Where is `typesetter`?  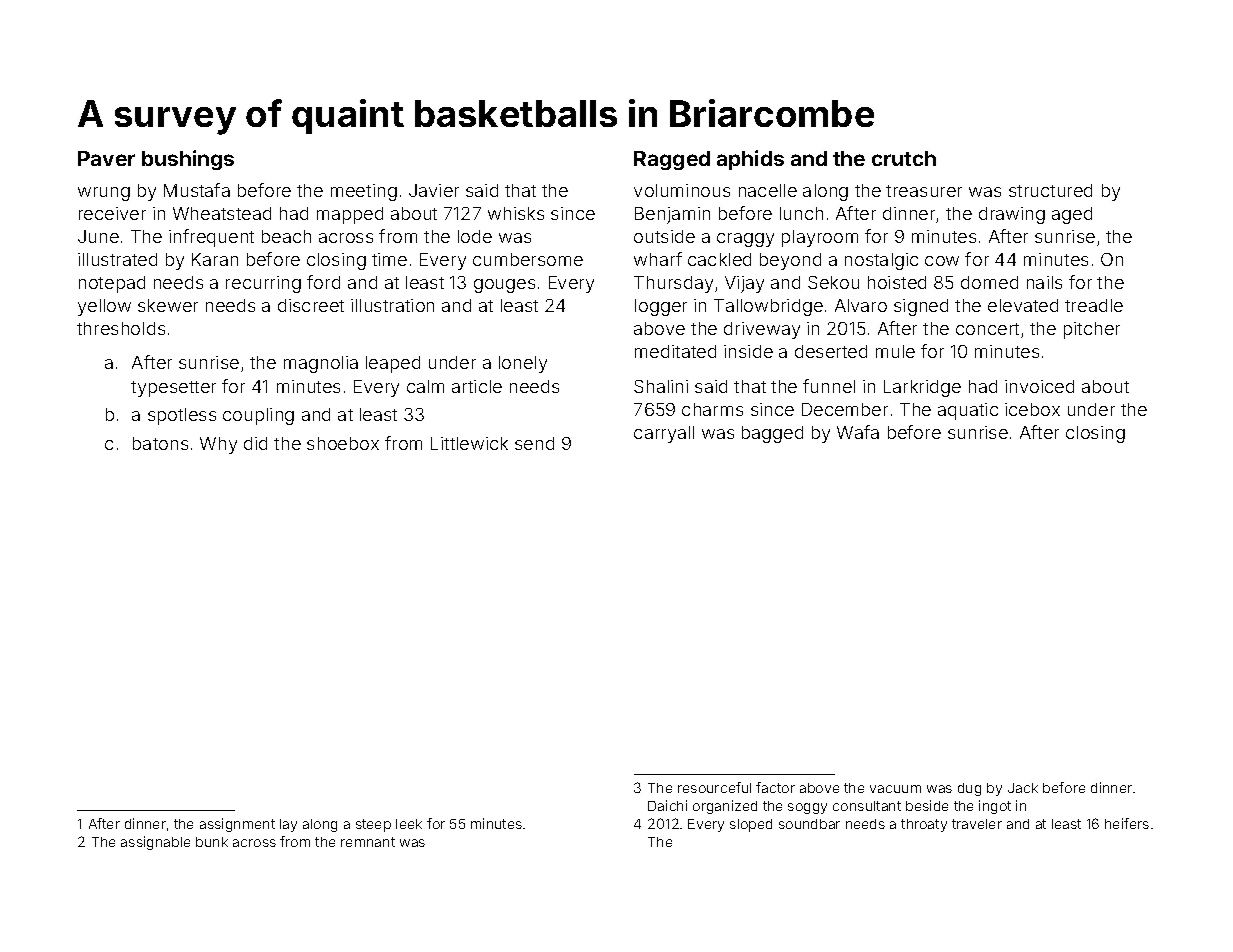 typesetter is located at coordinates (173, 389).
